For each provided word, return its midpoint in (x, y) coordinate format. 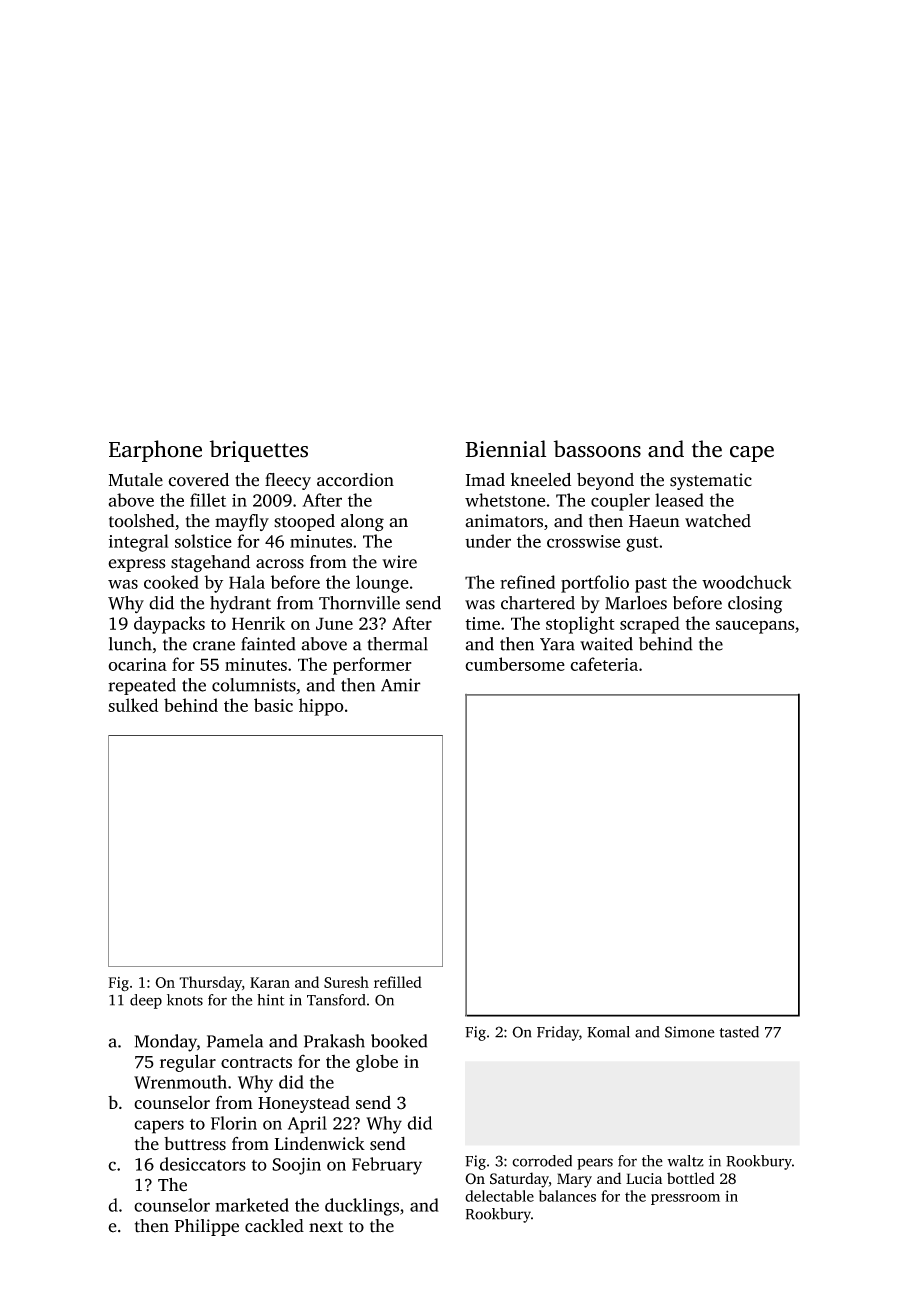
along (362, 523)
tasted (739, 1032)
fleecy (288, 481)
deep (146, 1001)
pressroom (685, 1199)
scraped (650, 625)
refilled (398, 982)
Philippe (207, 1227)
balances (567, 1196)
